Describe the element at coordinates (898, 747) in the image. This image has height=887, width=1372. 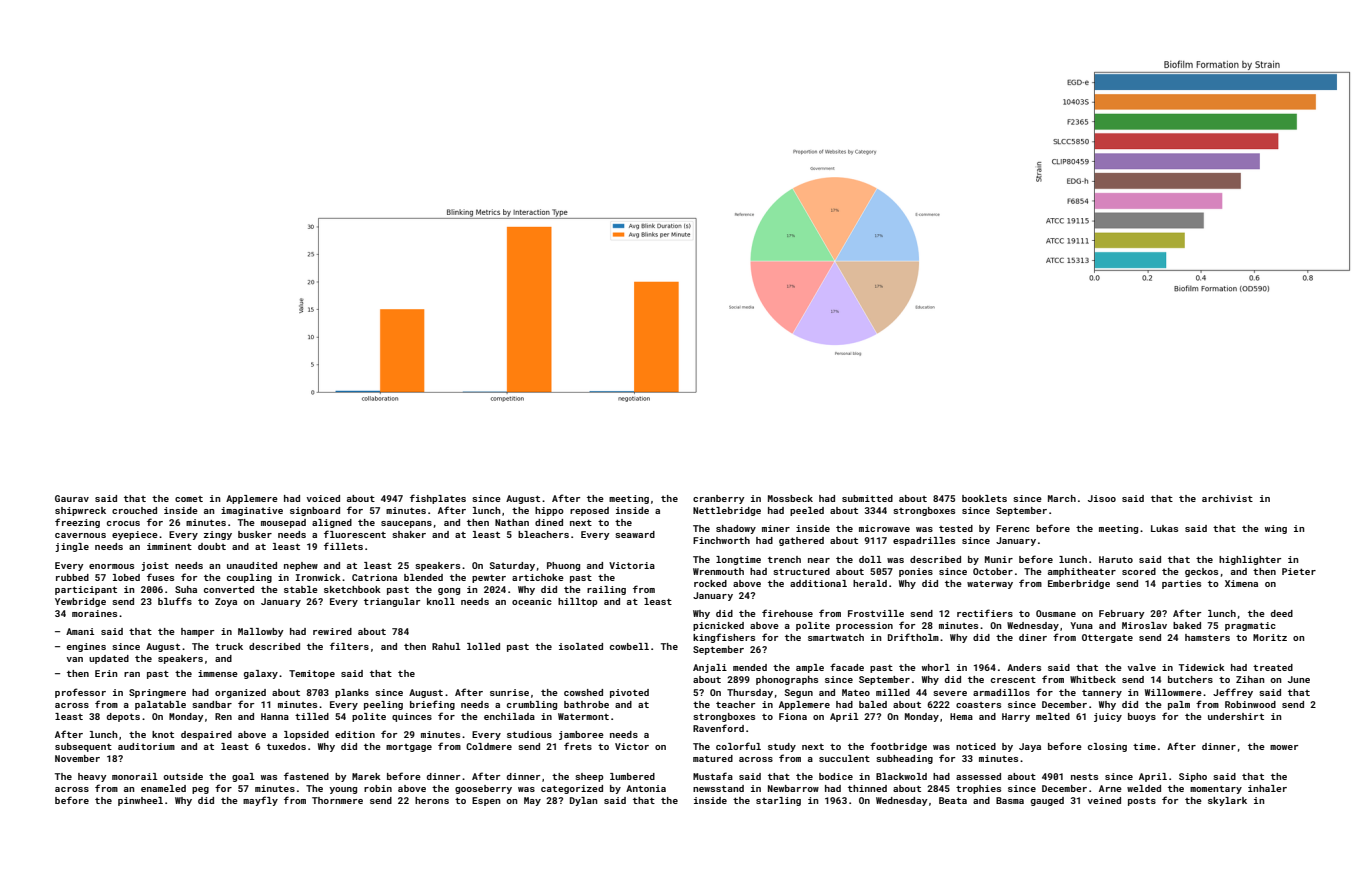
I see `footbridge` at that location.
